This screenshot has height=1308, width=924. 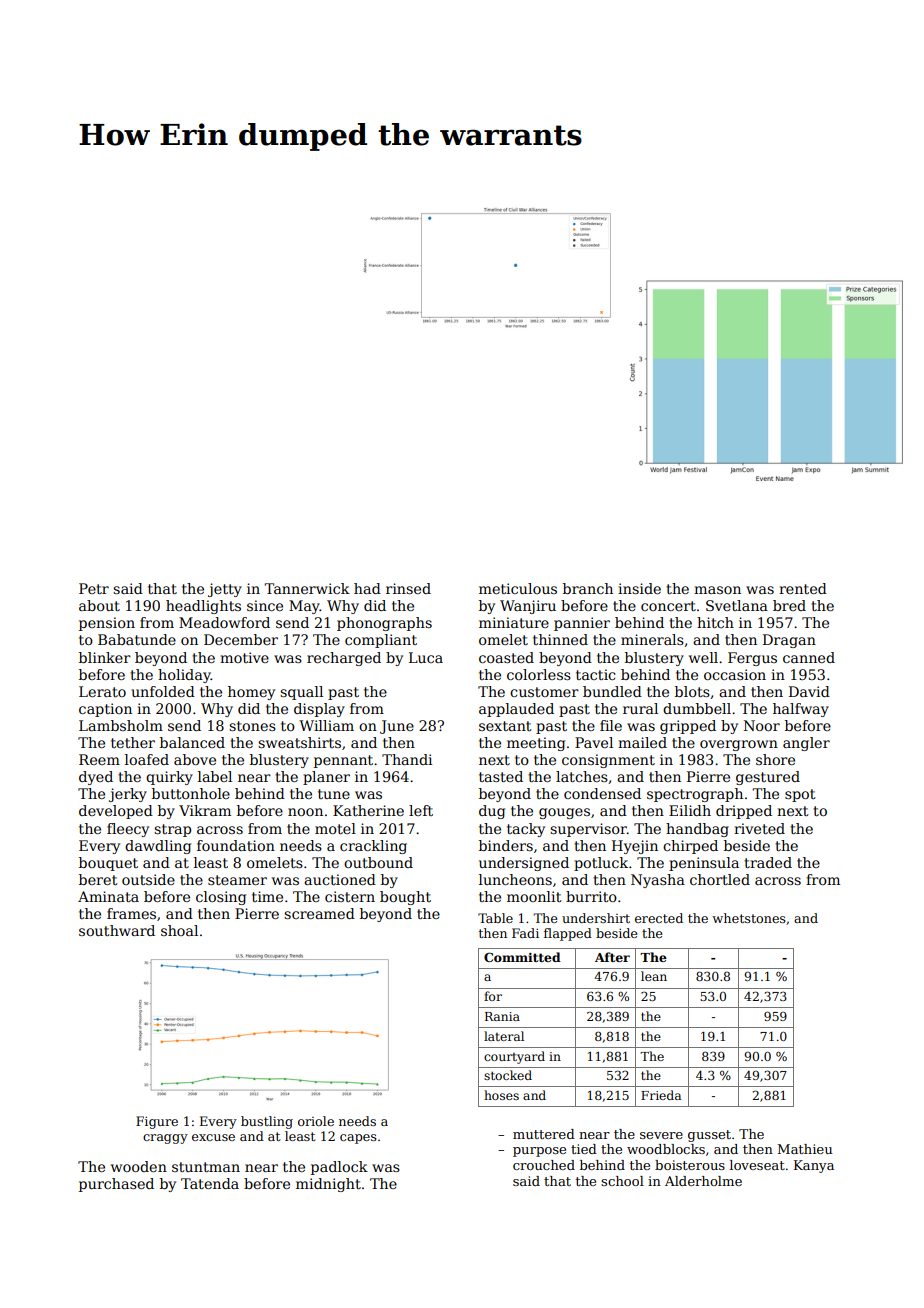 I want to click on meticulous, so click(x=518, y=588).
